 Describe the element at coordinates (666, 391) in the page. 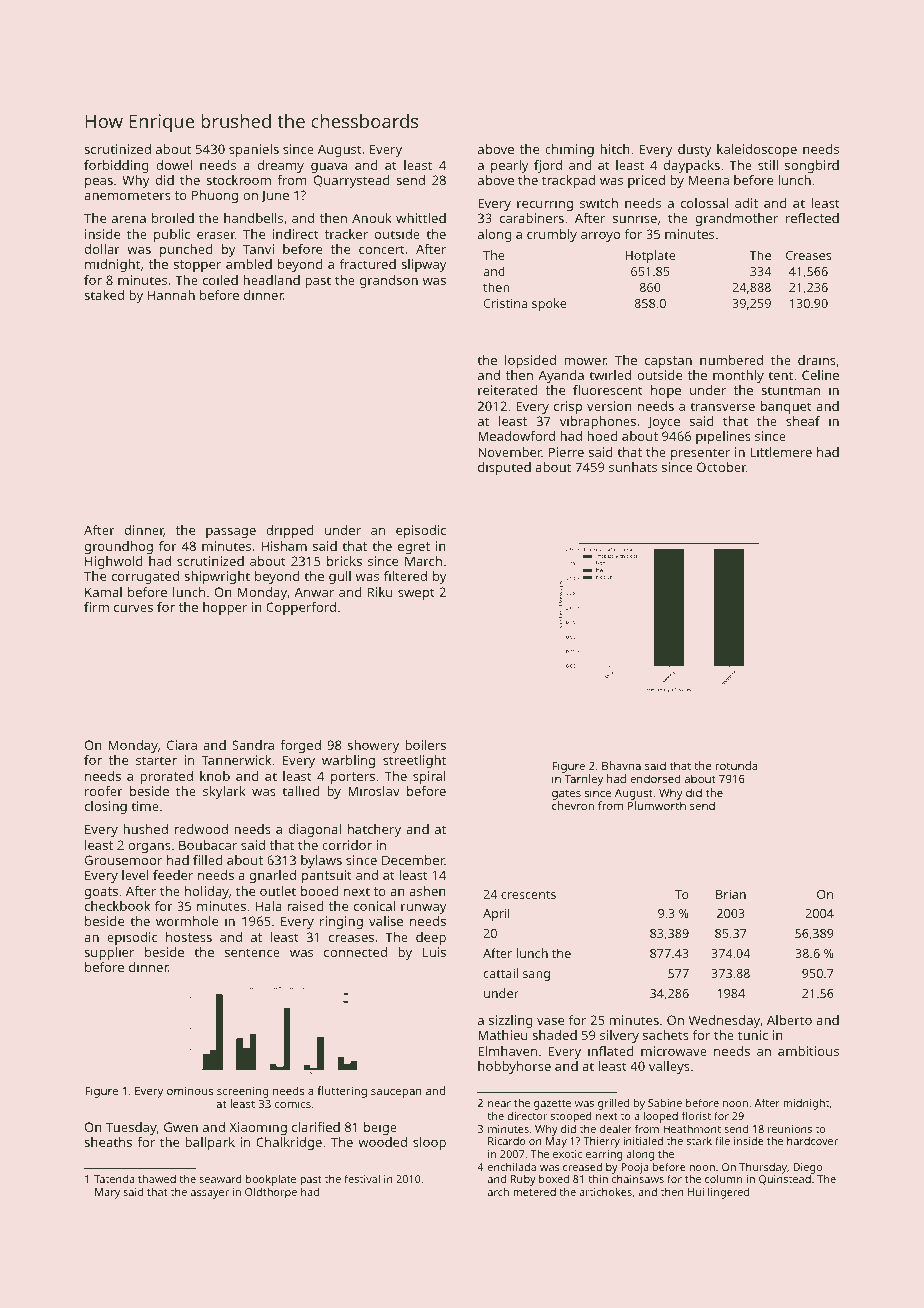

I see `hope` at that location.
